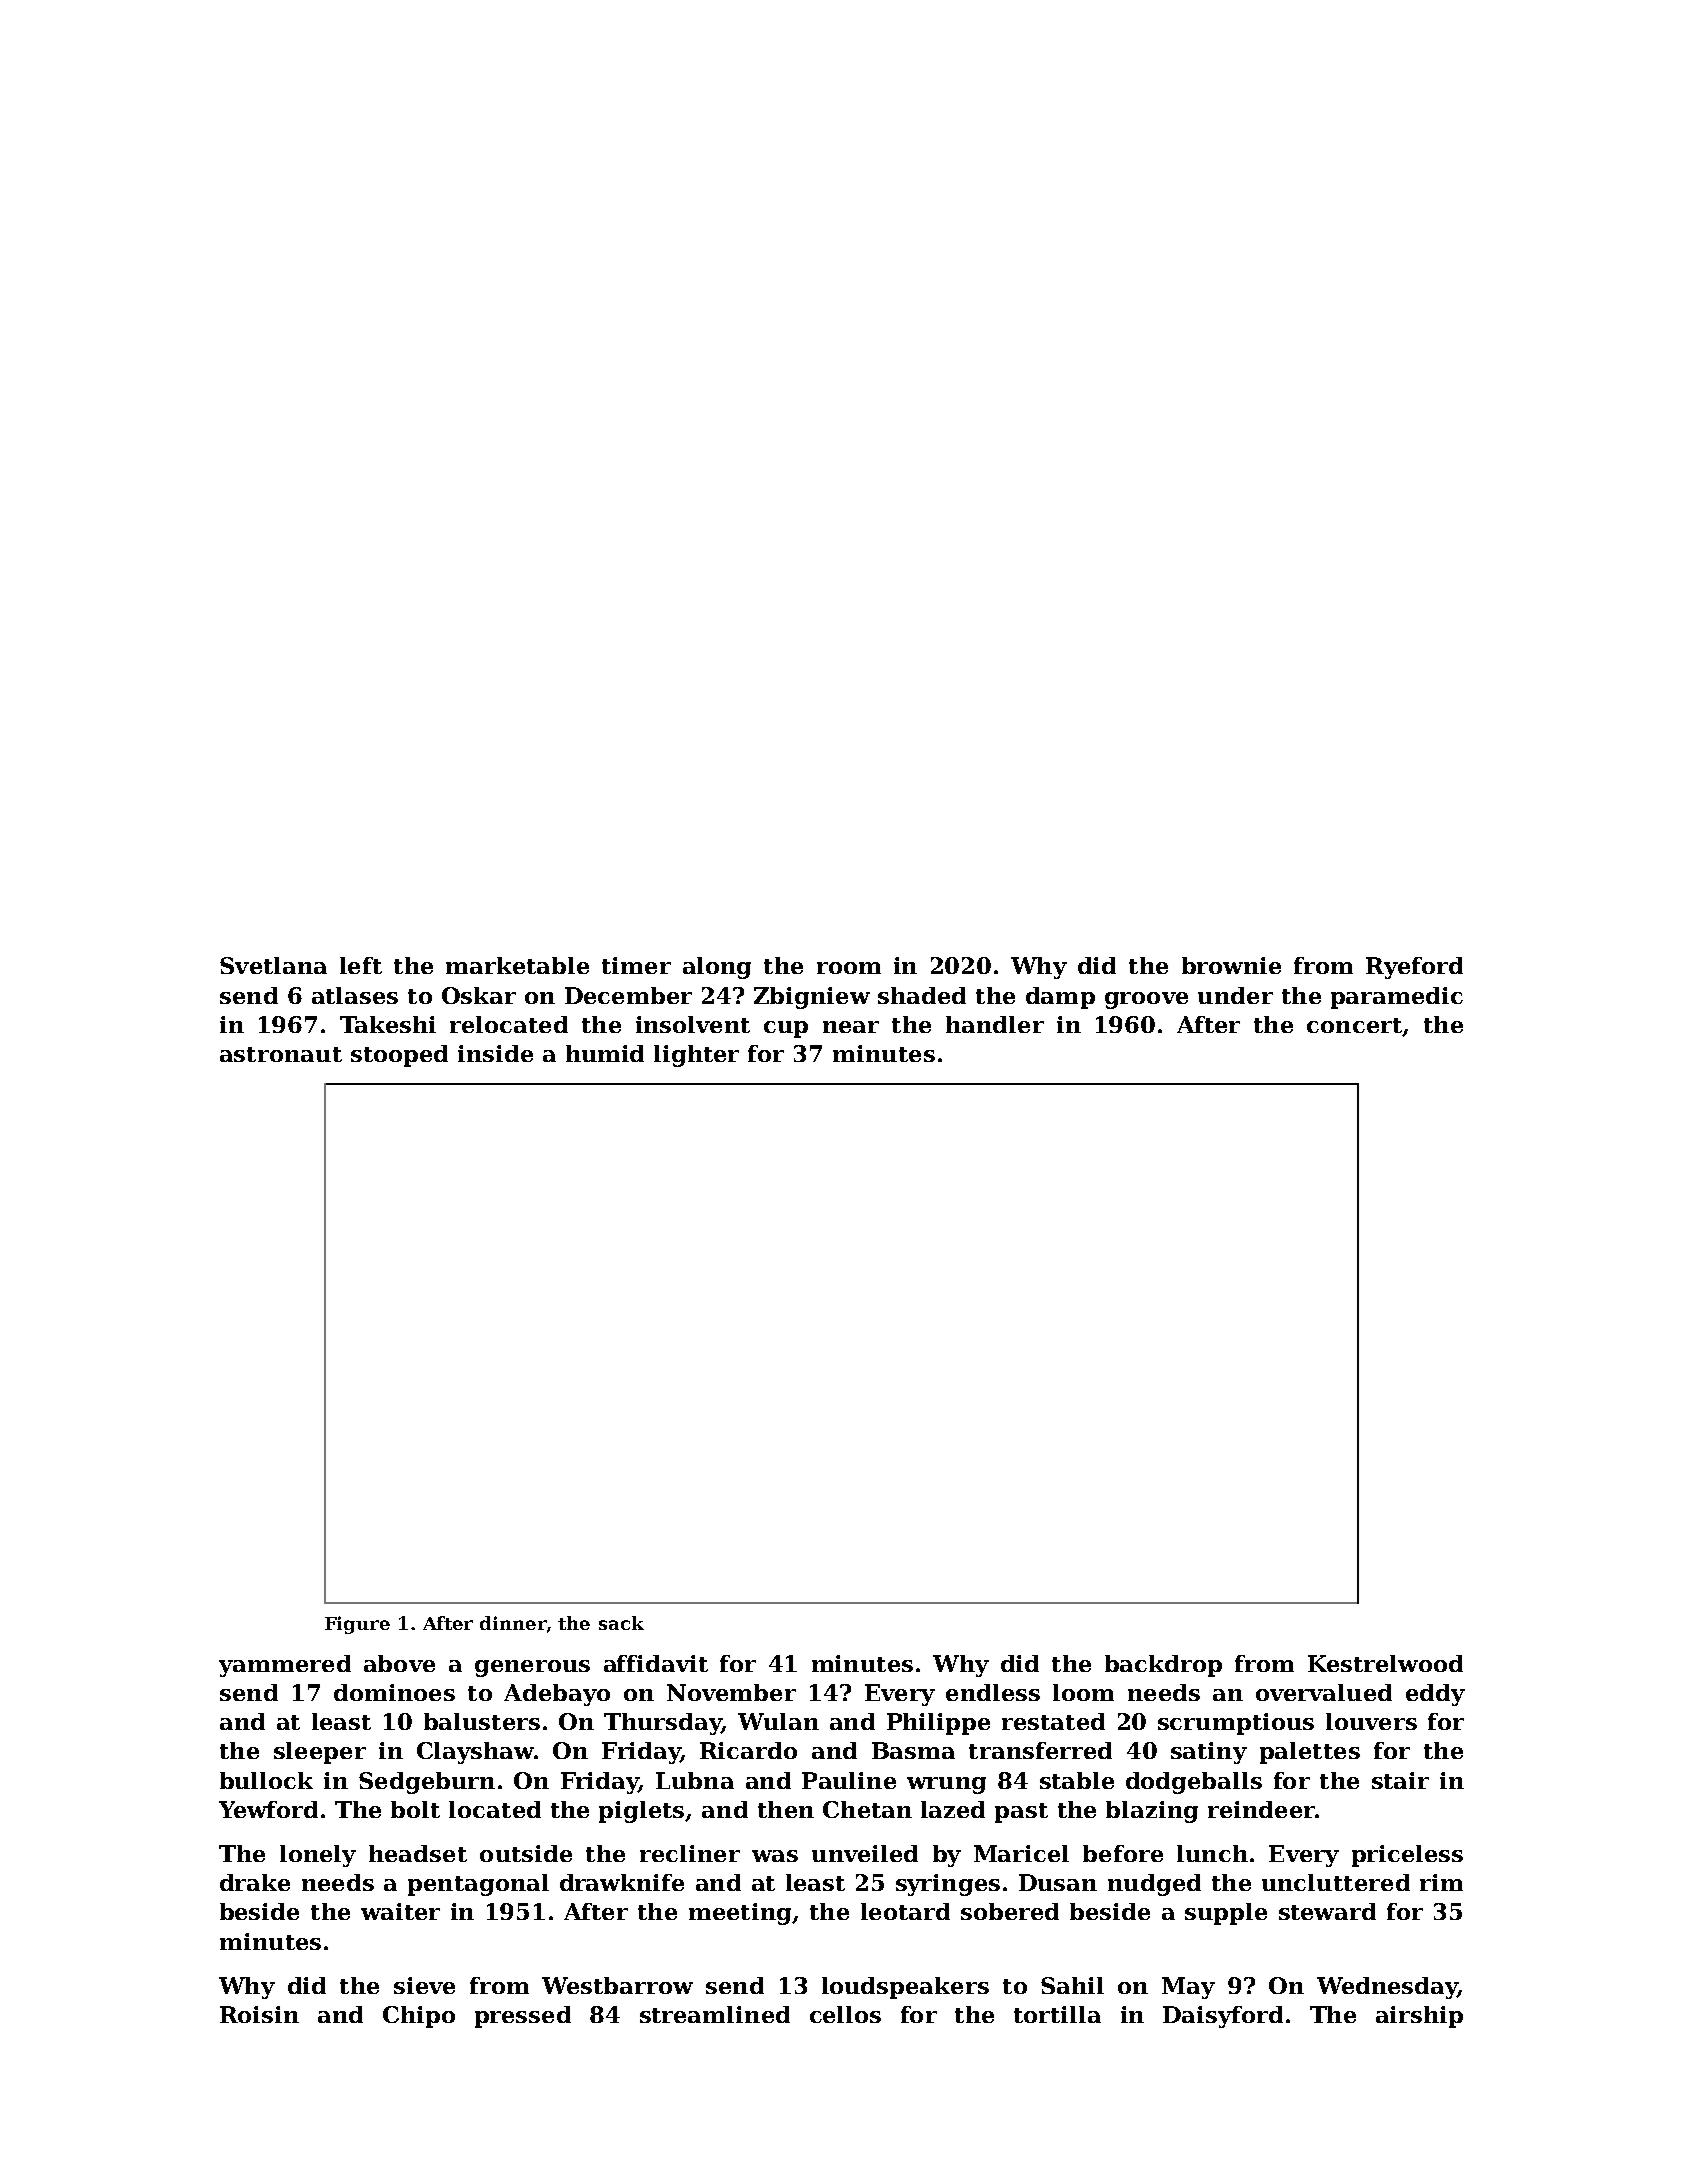 This page has height=2178, width=1683. I want to click on Kestrelwood, so click(1385, 1663).
